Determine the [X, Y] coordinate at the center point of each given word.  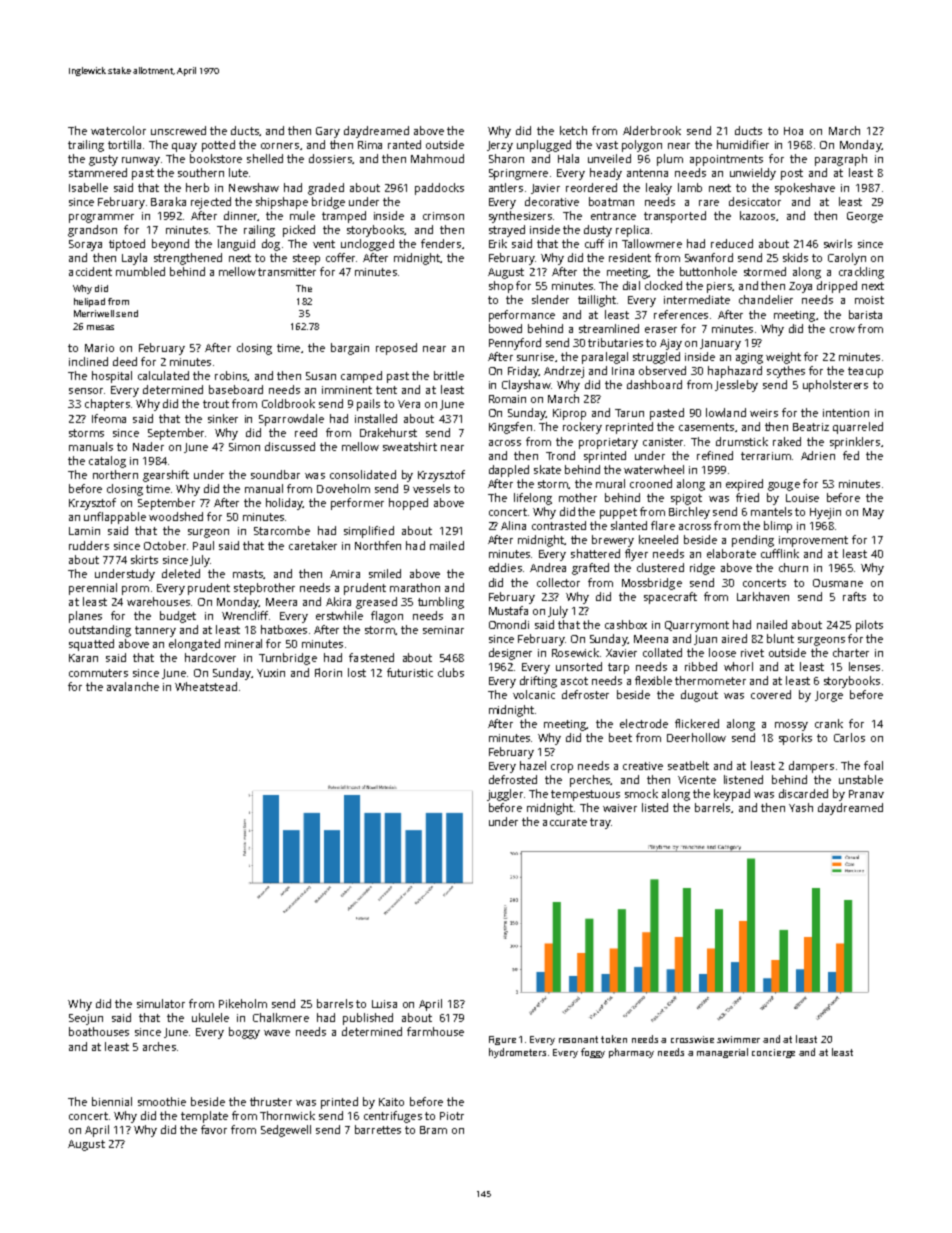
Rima [370, 145]
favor [214, 1129]
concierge [773, 1053]
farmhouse [435, 1031]
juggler [505, 795]
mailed [447, 545]
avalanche [133, 686]
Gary [328, 132]
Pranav [866, 794]
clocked [663, 285]
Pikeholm [243, 1003]
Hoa [793, 131]
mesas [100, 327]
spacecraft [670, 598]
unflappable [115, 518]
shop [501, 287]
